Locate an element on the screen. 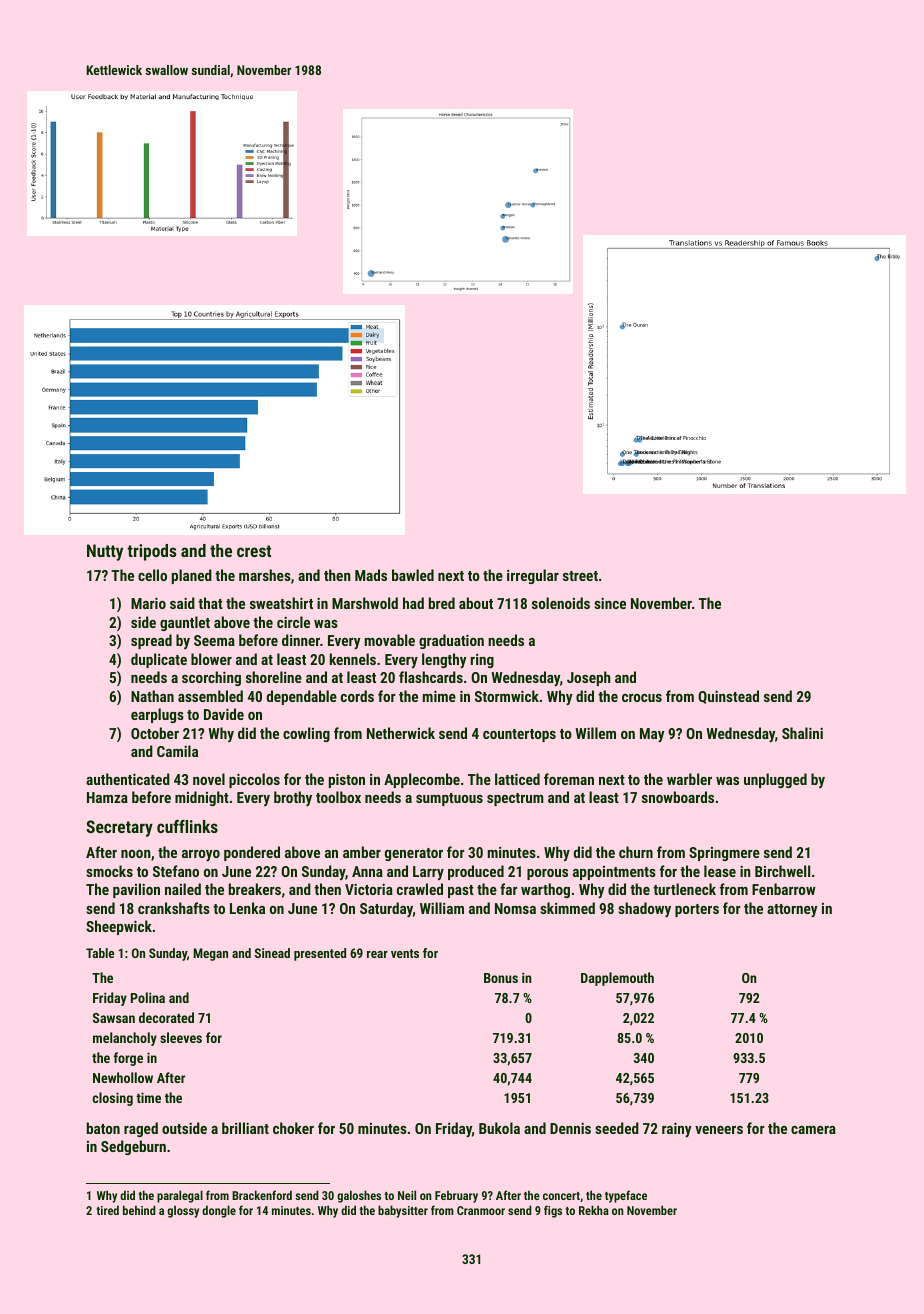 Image resolution: width=924 pixels, height=1314 pixels. bawled is located at coordinates (413, 575).
